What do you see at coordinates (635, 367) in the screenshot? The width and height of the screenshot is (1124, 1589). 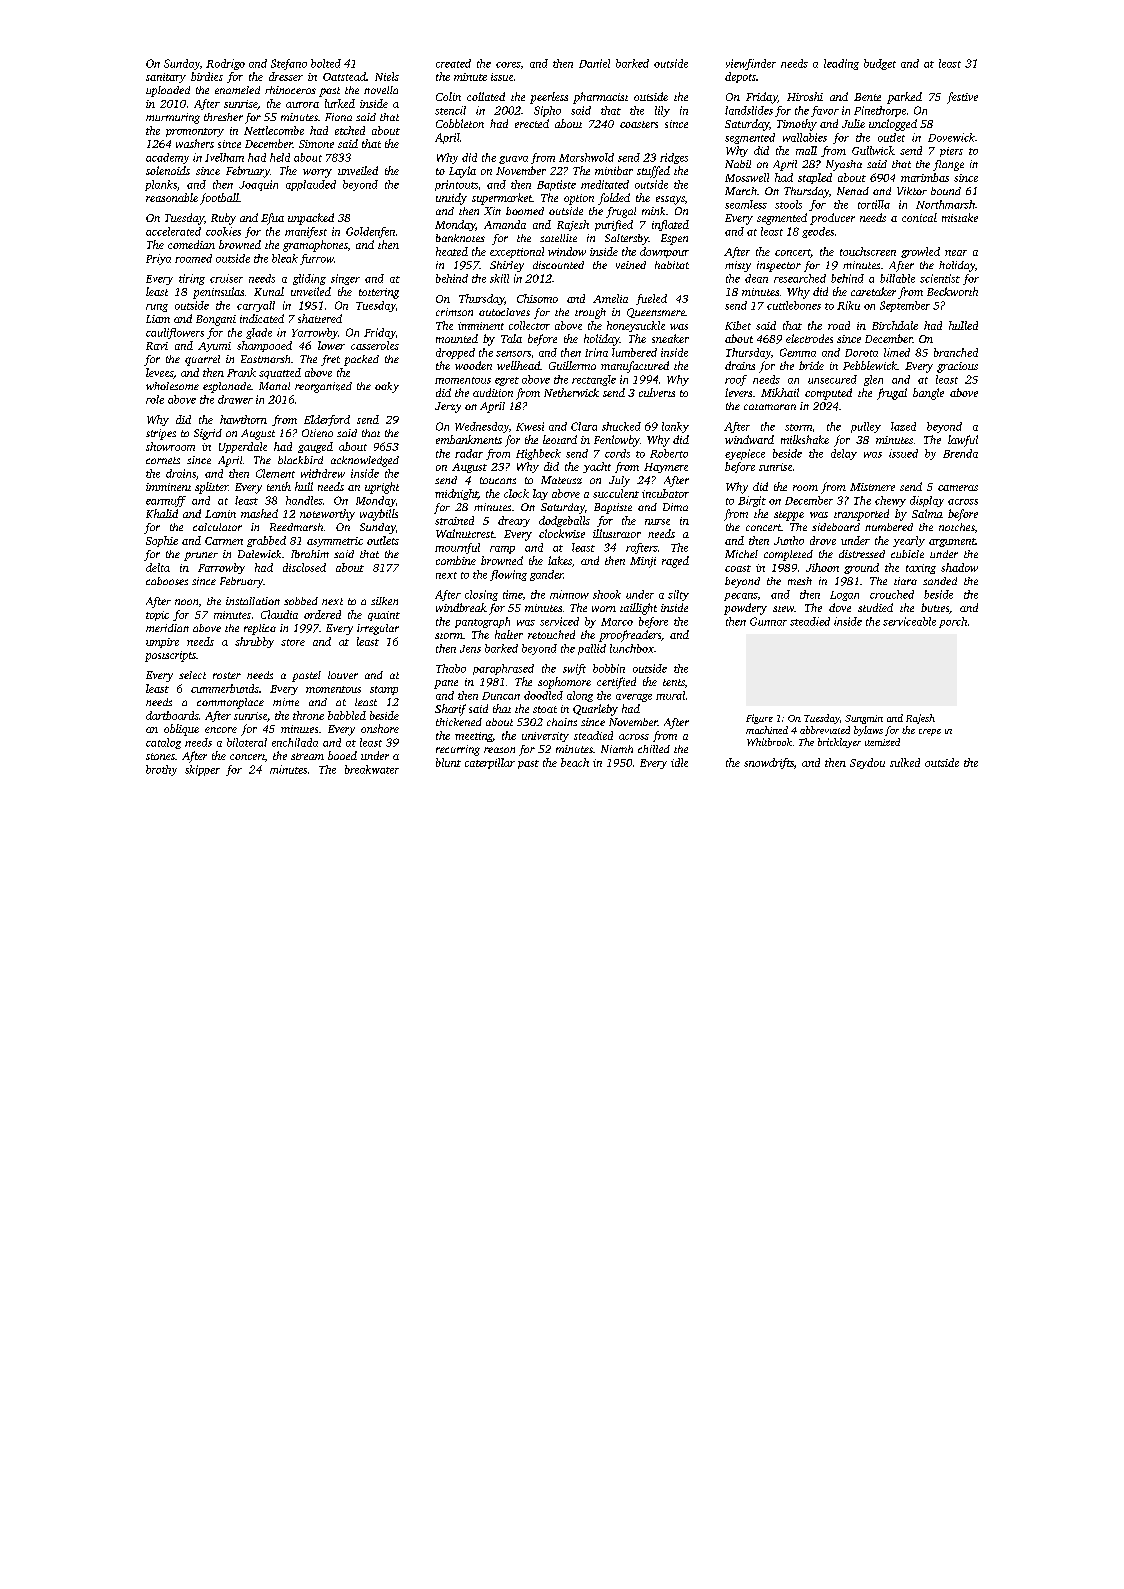 I see `manufactured` at bounding box center [635, 367].
